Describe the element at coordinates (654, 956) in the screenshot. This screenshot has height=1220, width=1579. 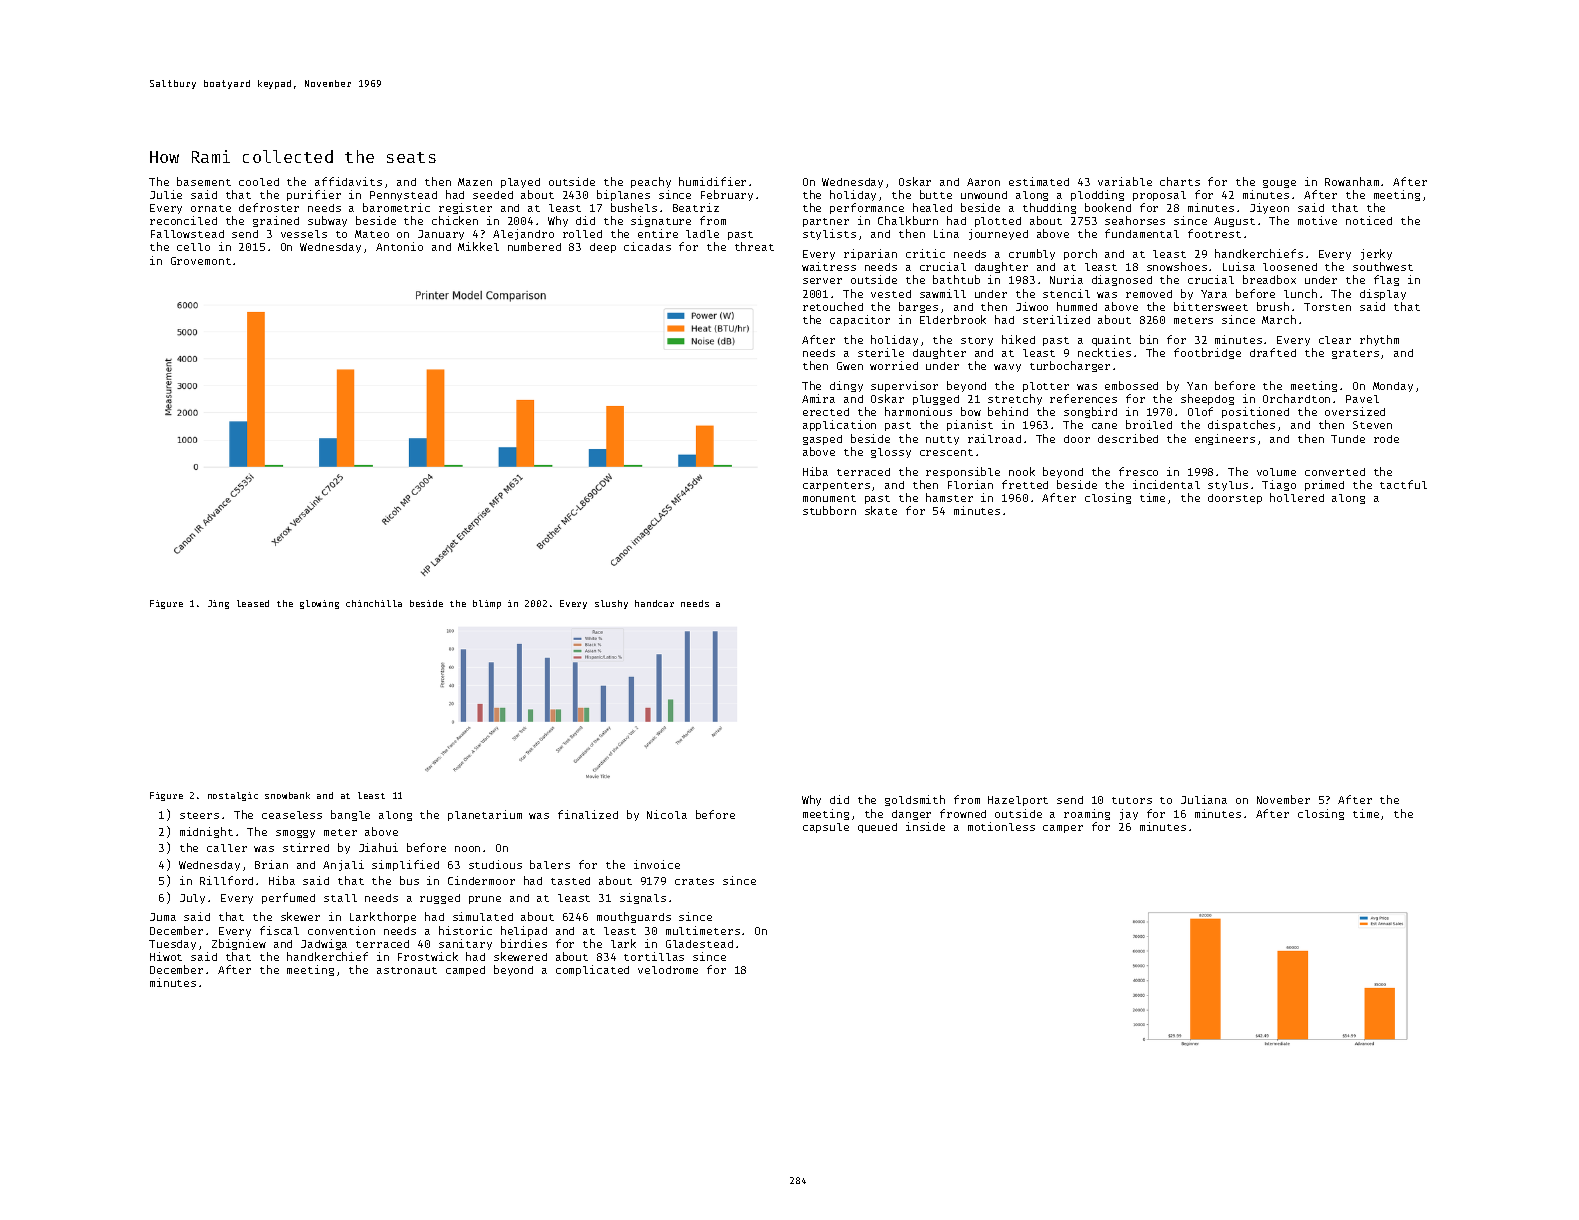
I see `tortillas` at that location.
